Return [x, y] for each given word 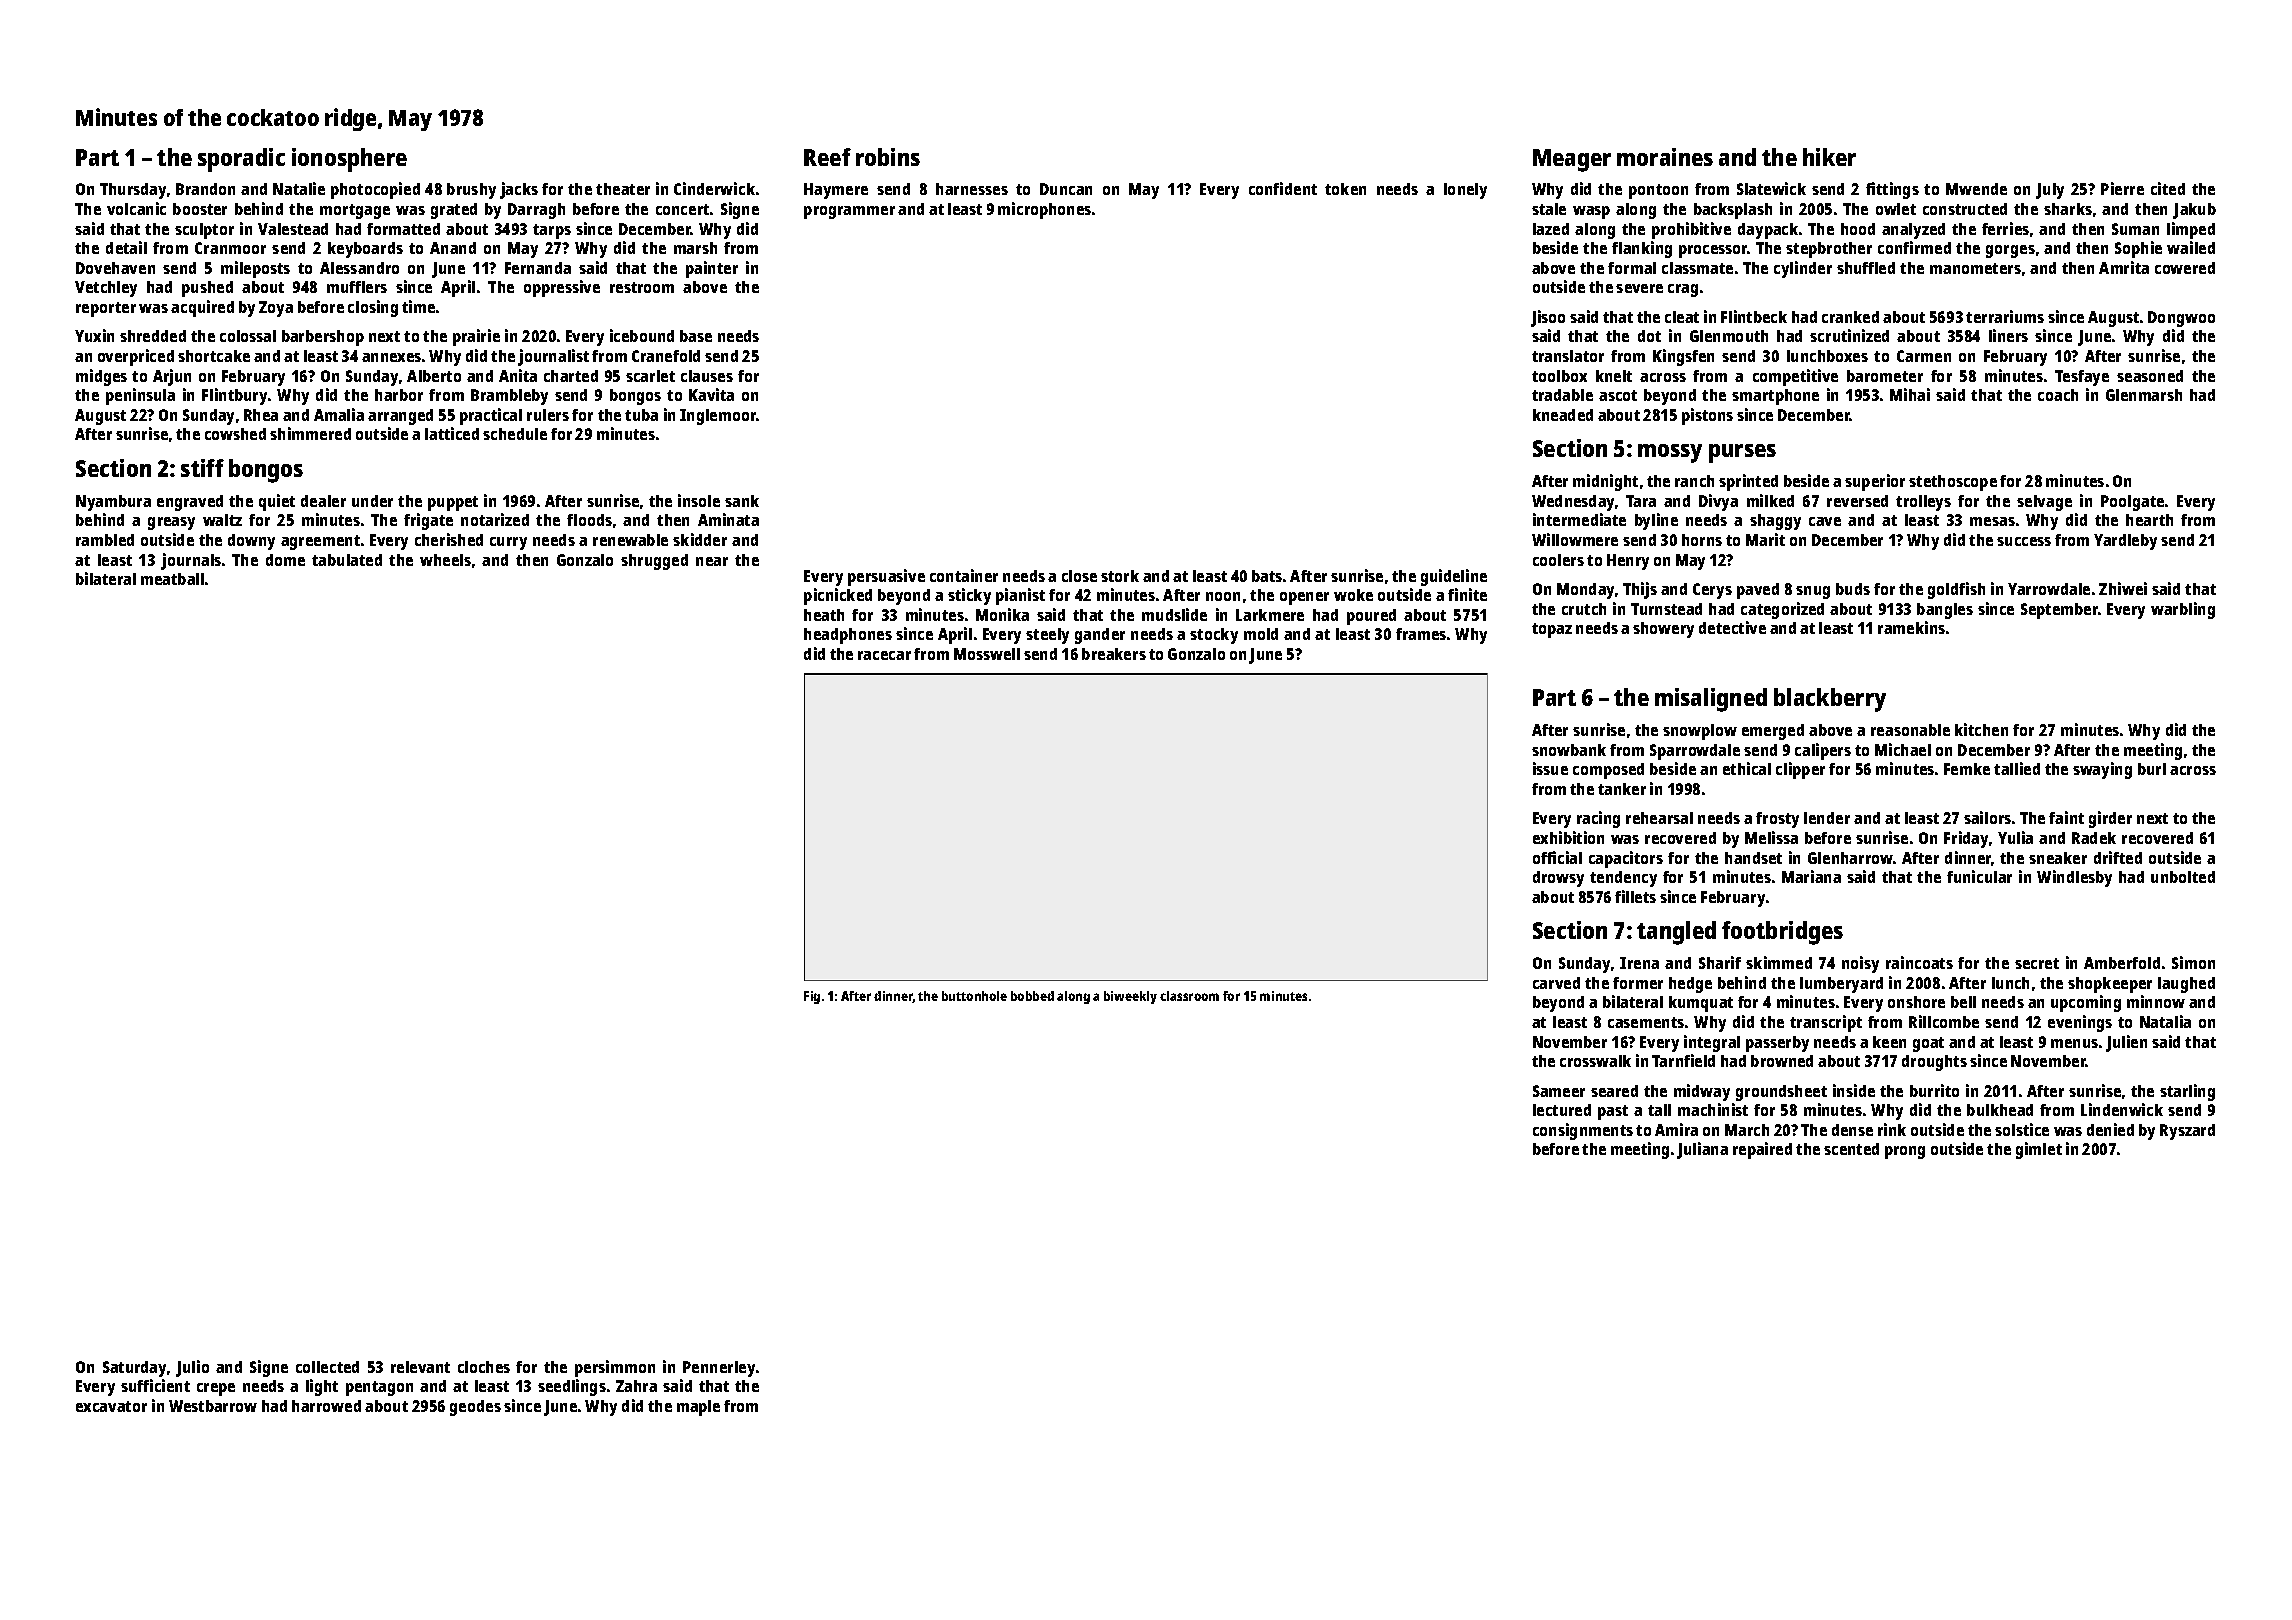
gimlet [2039, 1150]
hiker [1829, 157]
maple [698, 1408]
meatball [172, 579]
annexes [391, 357]
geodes [475, 1408]
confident [1283, 188]
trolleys [1923, 503]
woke [1353, 595]
